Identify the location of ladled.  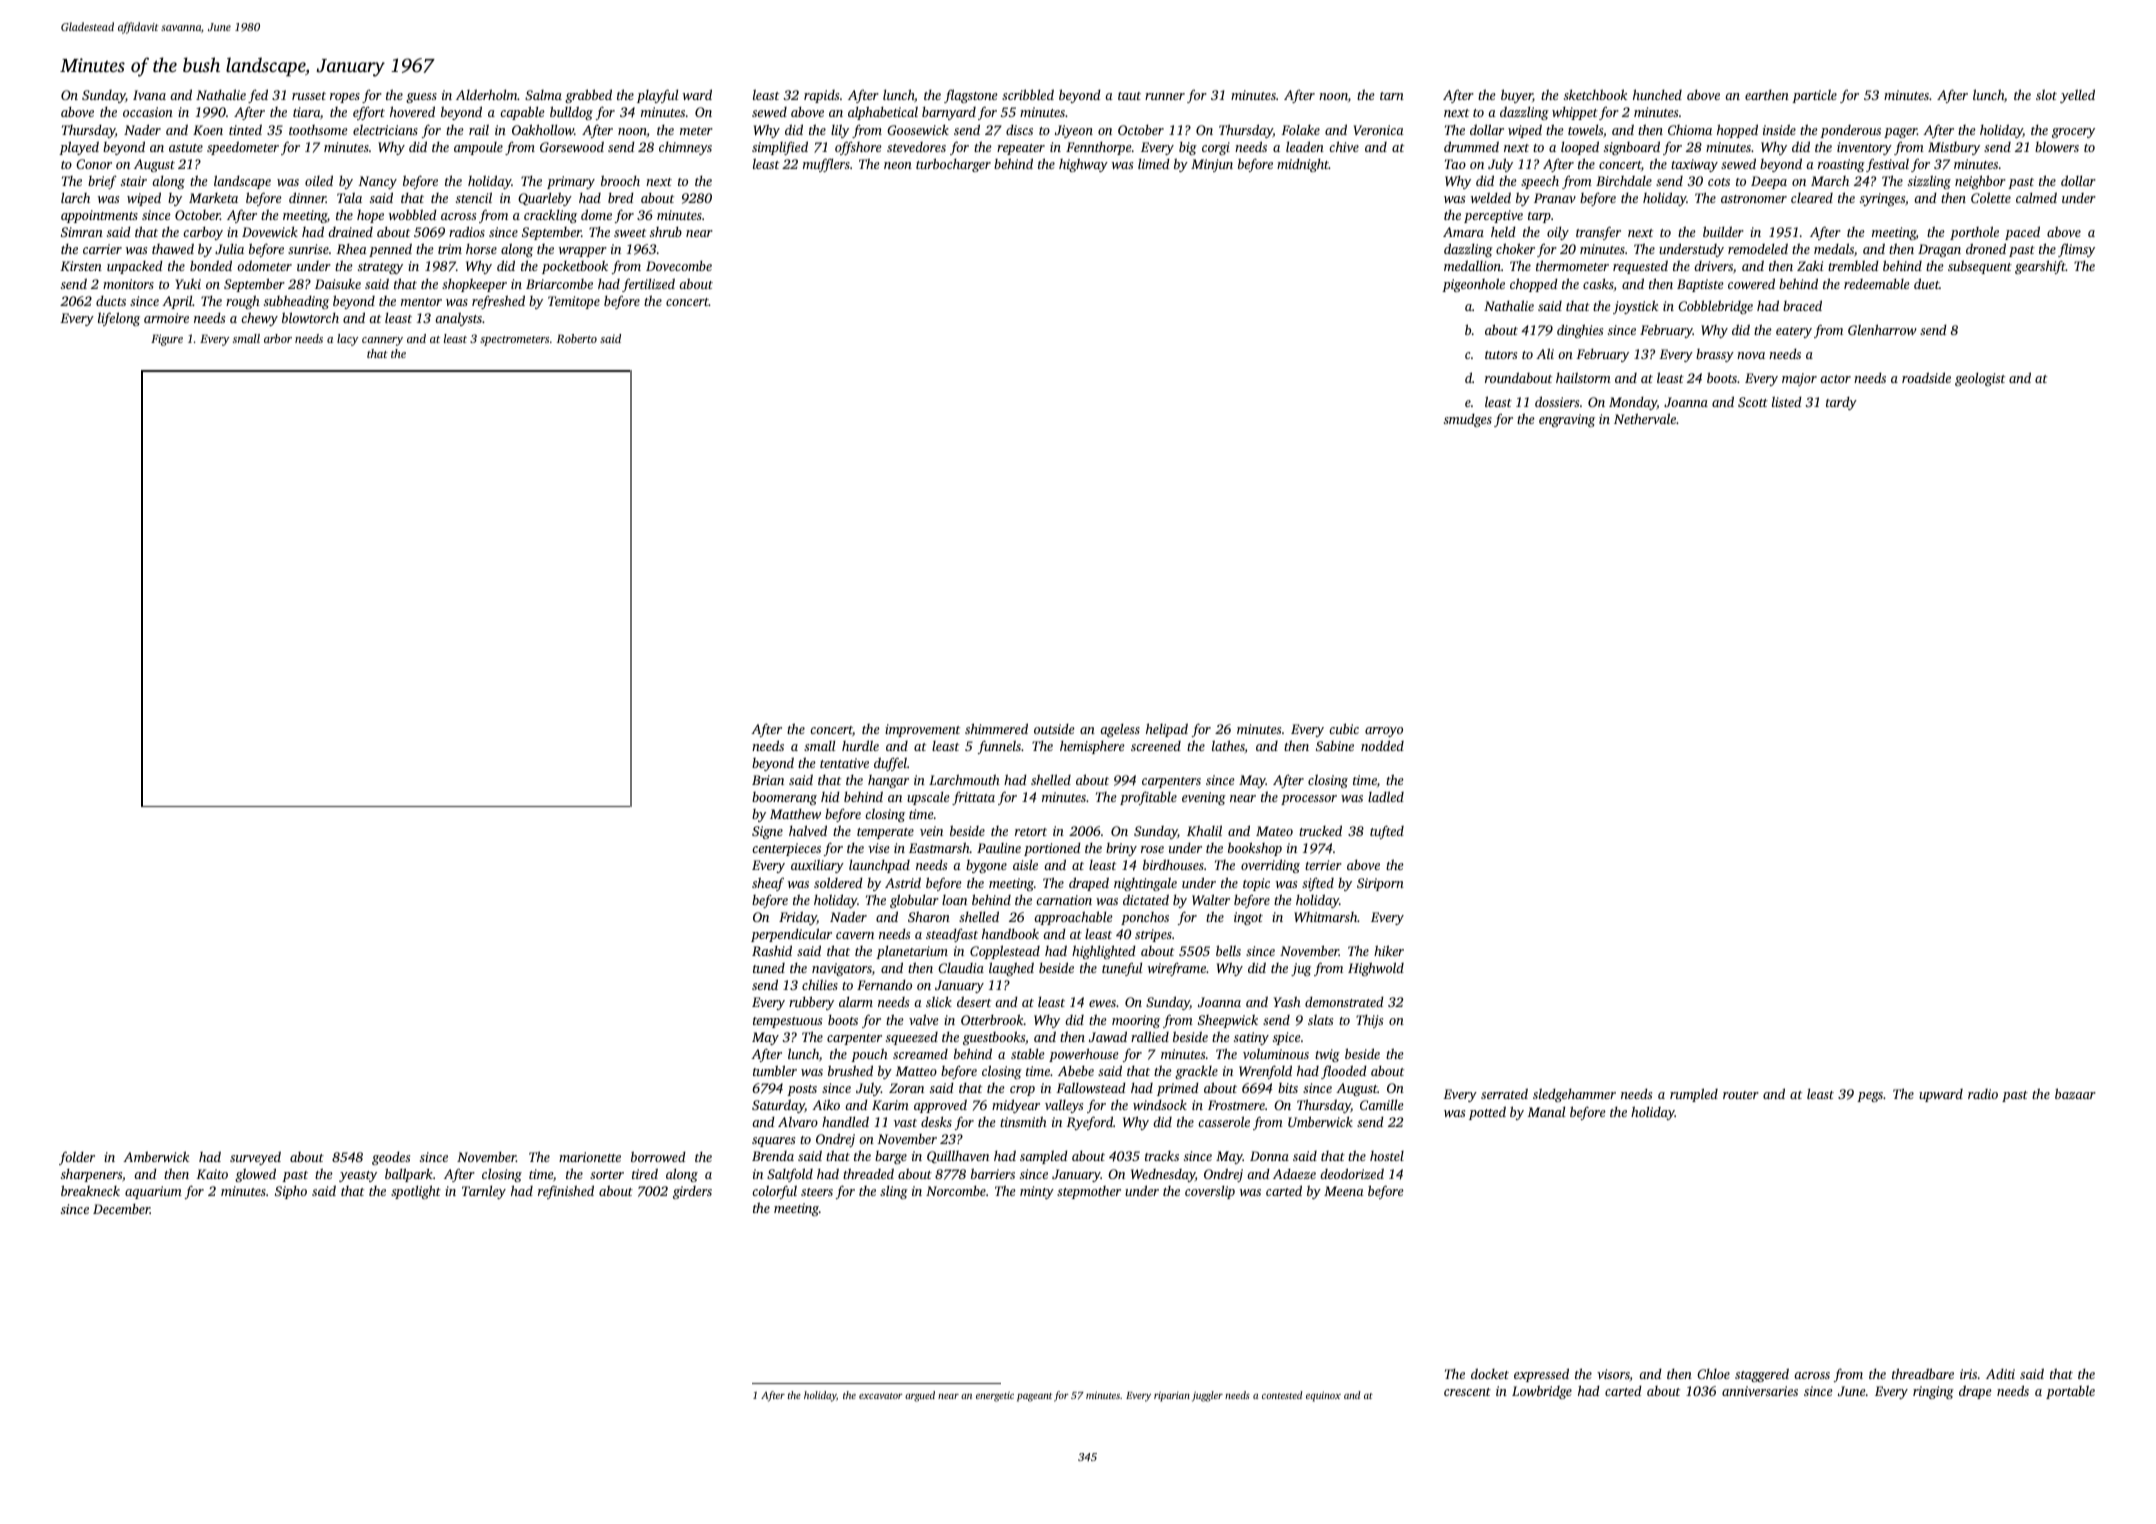
(1386, 796).
